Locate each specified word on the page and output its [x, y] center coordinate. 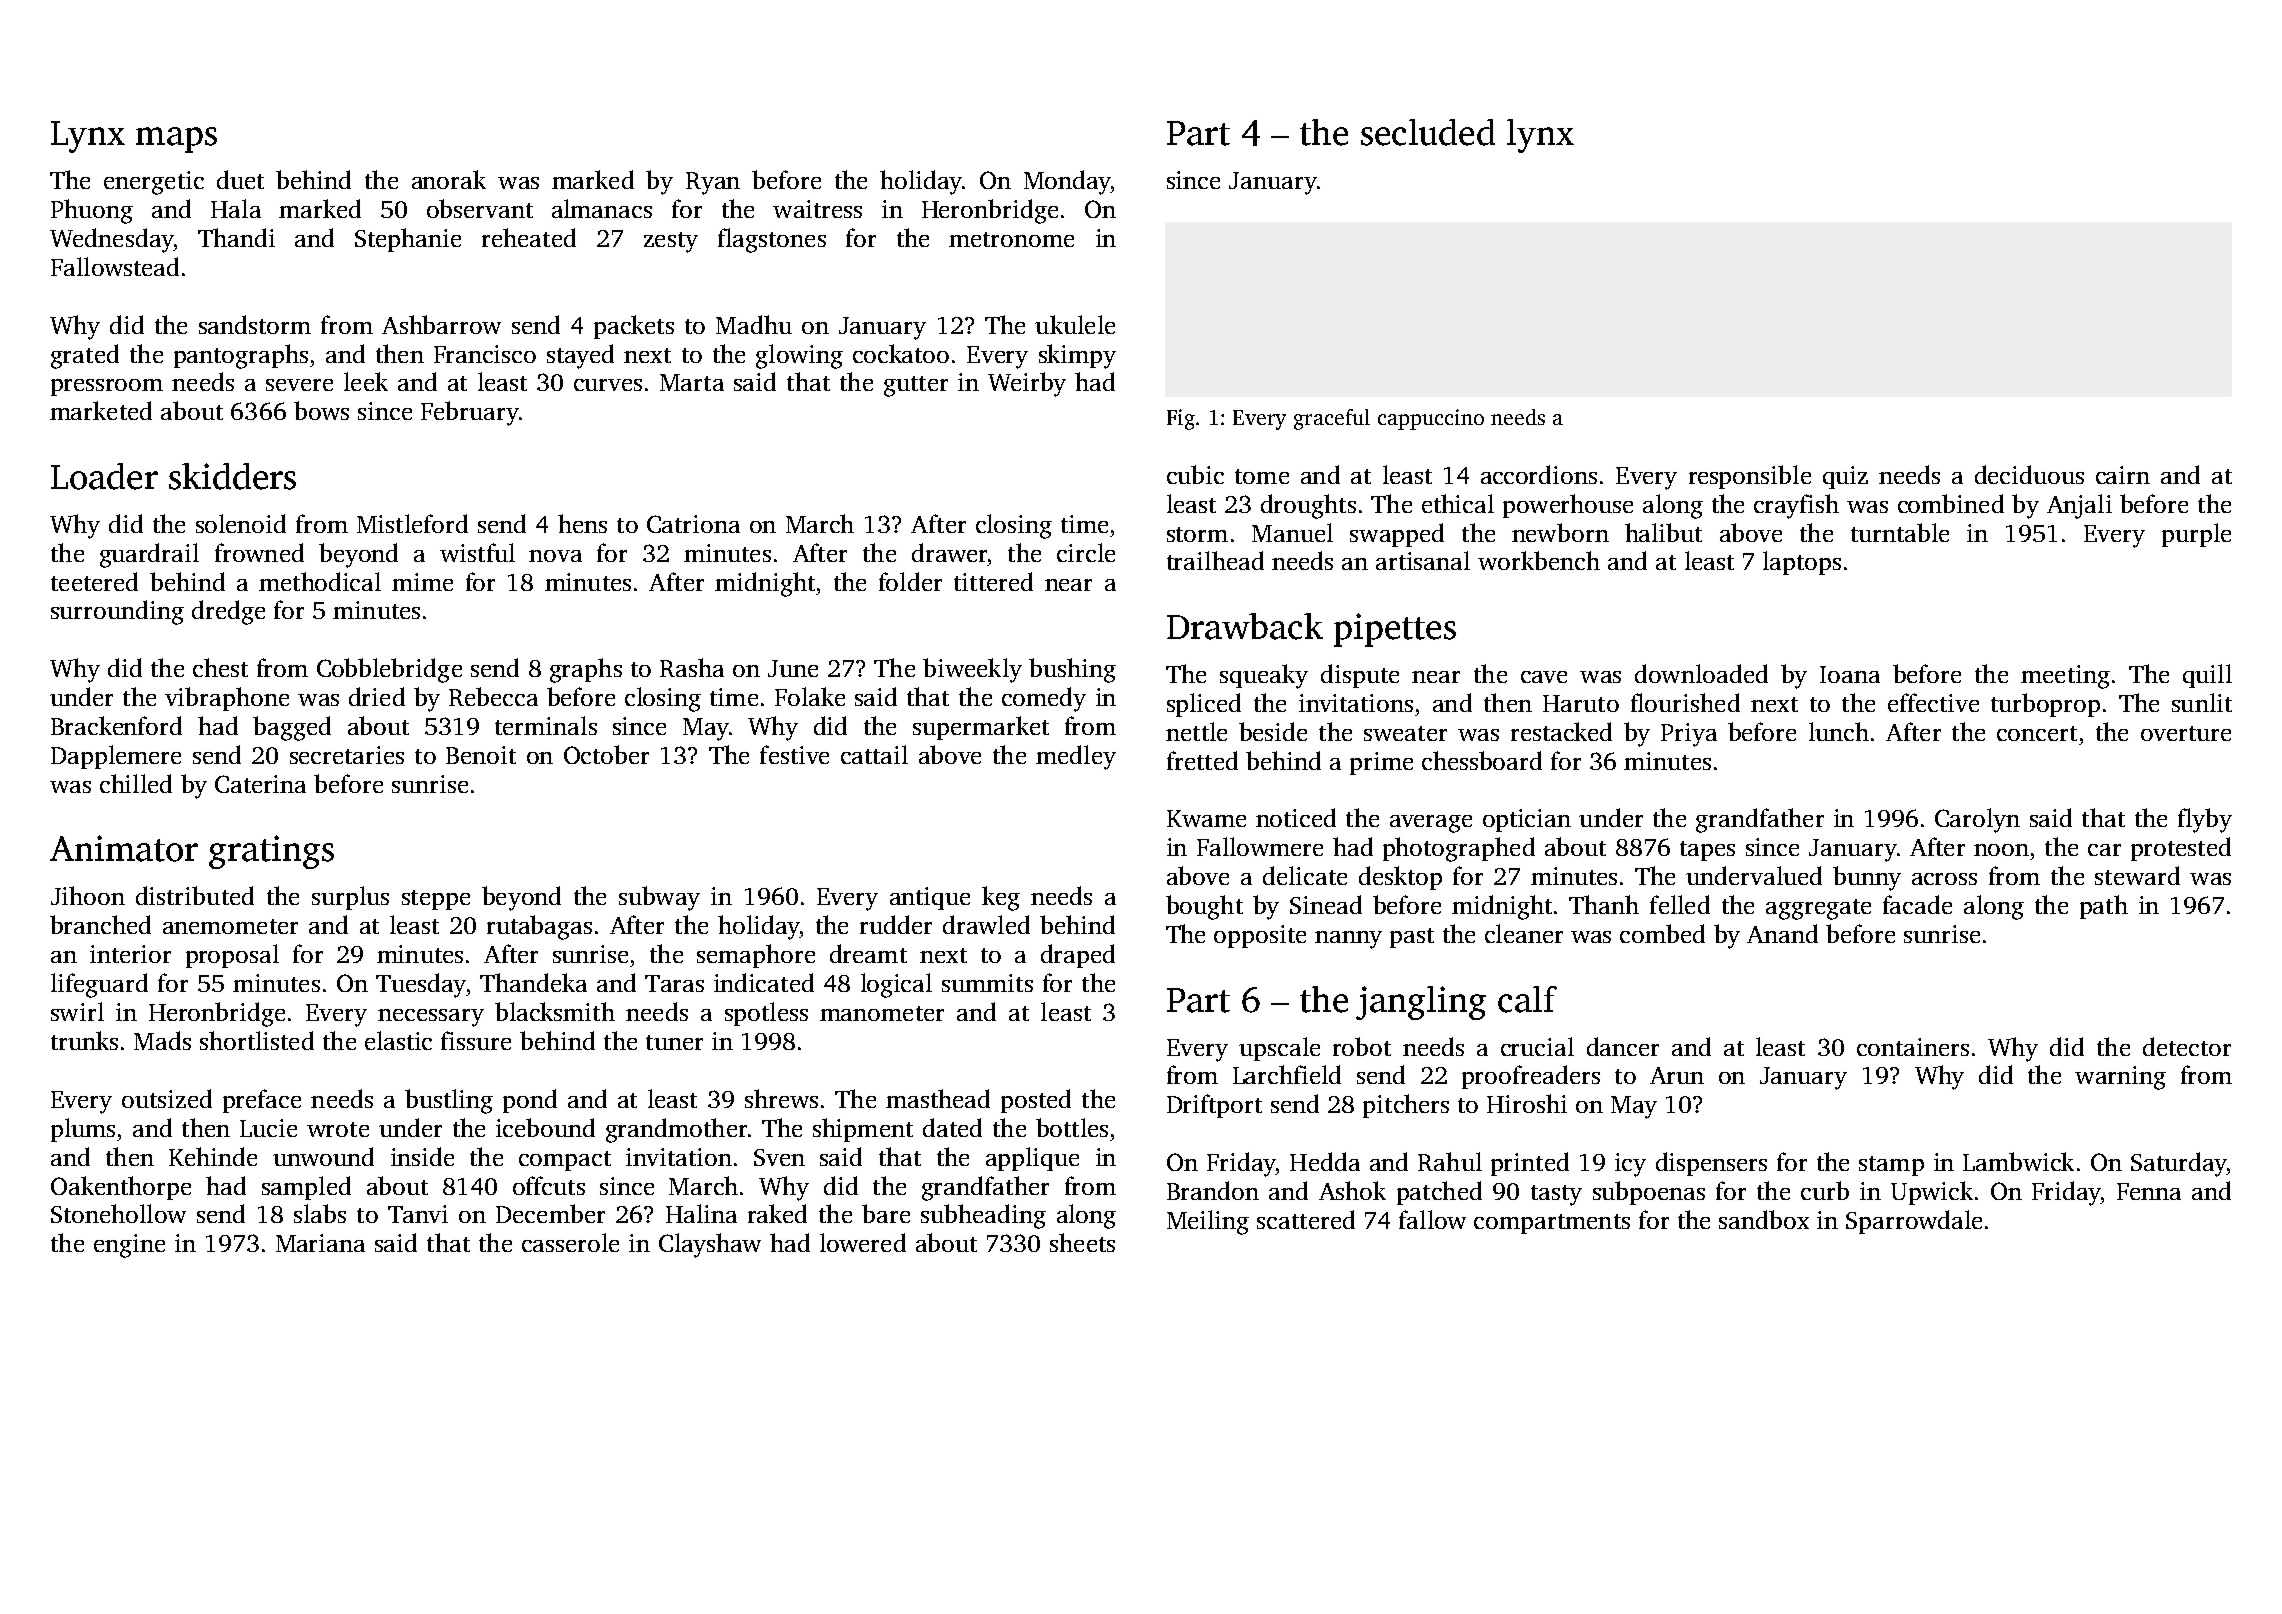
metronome [1011, 239]
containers [1913, 1047]
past [1412, 938]
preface [262, 1101]
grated [85, 356]
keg [1001, 898]
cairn [2123, 475]
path [2104, 907]
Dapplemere [116, 757]
